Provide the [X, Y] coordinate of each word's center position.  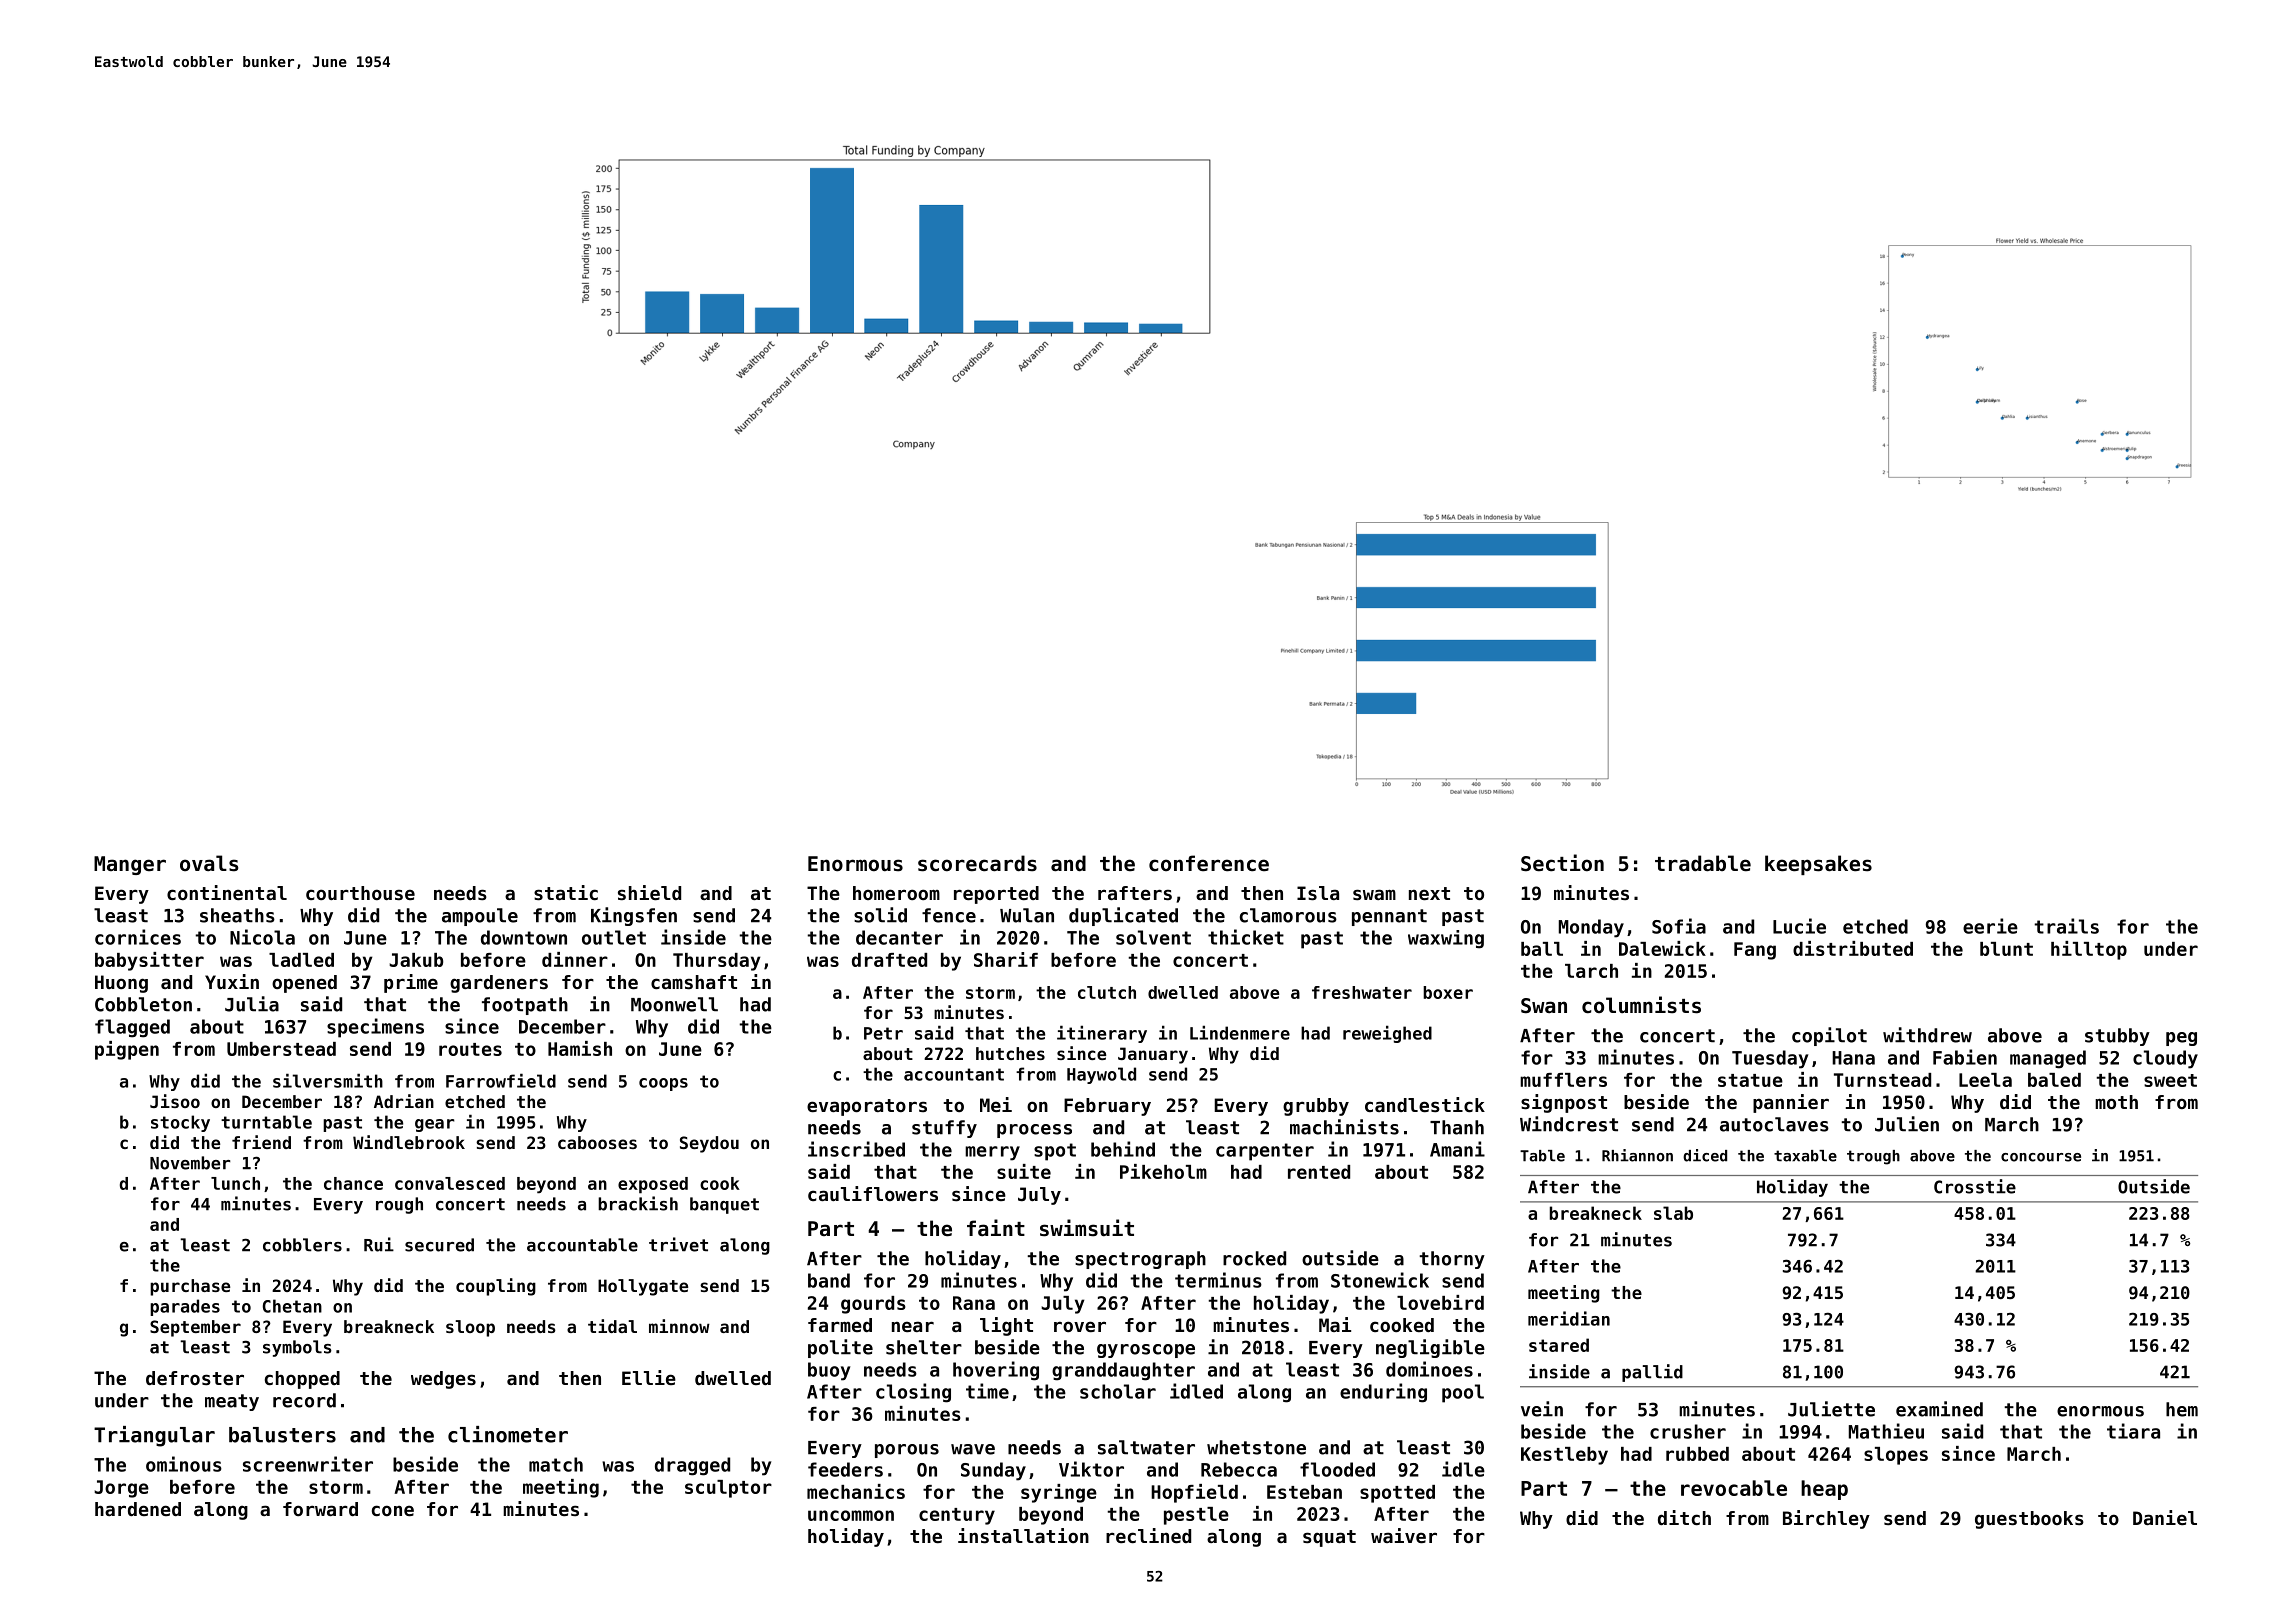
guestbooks [2029, 1520]
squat [1329, 1538]
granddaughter [1123, 1371]
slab [1673, 1213]
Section [1562, 863]
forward [320, 1509]
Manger [130, 865]
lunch [235, 1183]
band [829, 1280]
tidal [612, 1326]
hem [2182, 1409]
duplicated [1123, 916]
